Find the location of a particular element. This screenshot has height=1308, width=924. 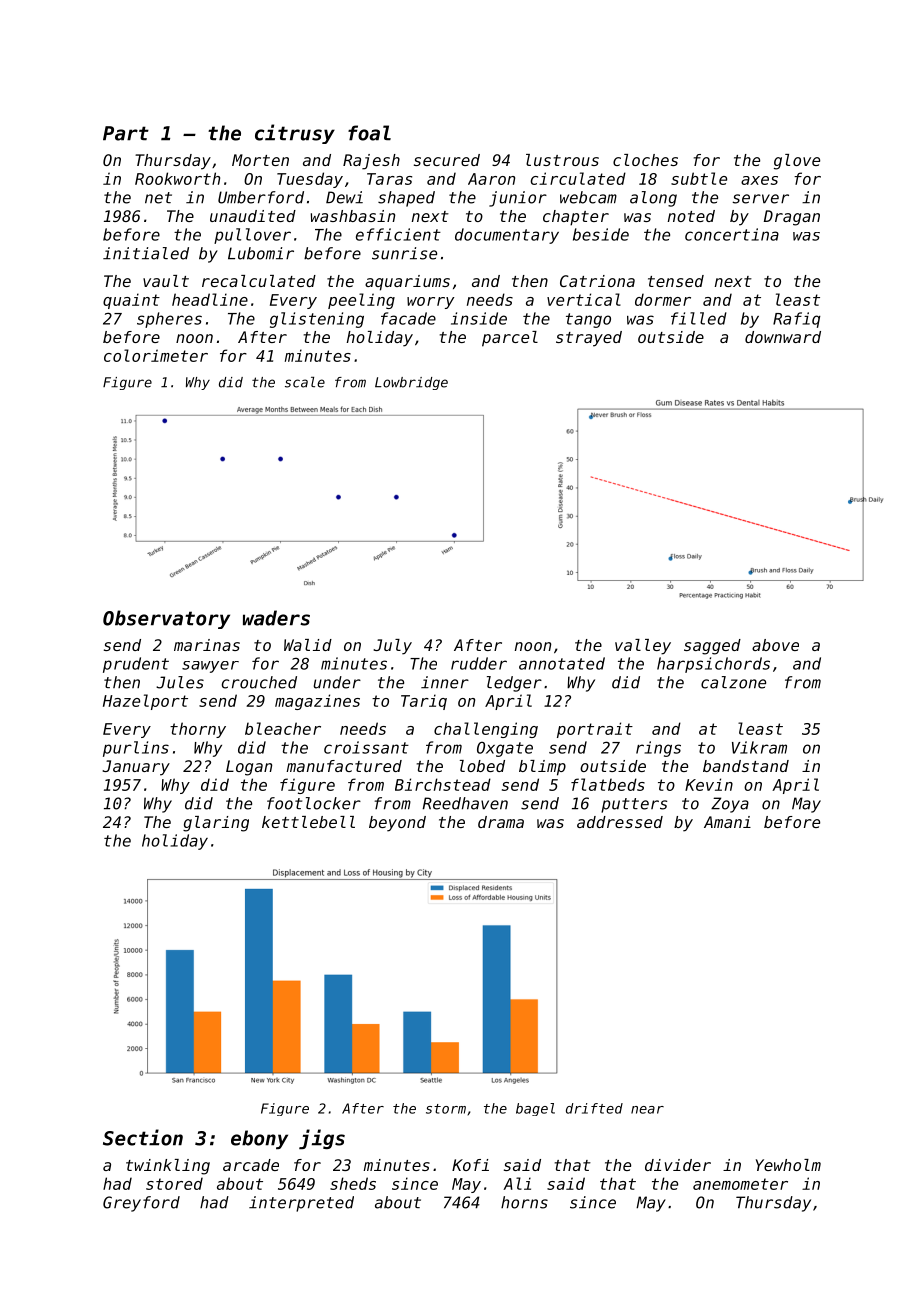

bandstand is located at coordinates (746, 766).
